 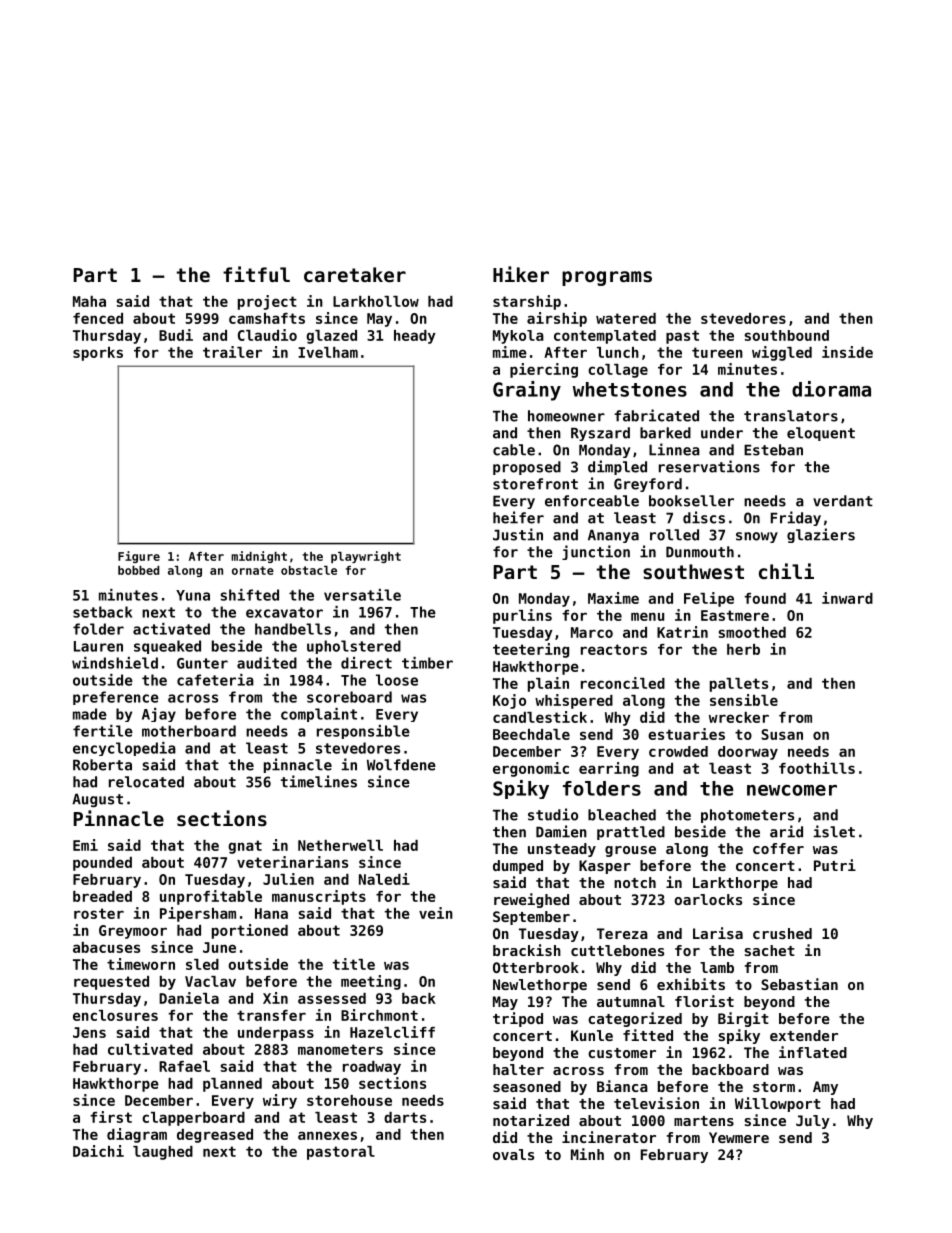 I want to click on timeworn, so click(x=141, y=964).
